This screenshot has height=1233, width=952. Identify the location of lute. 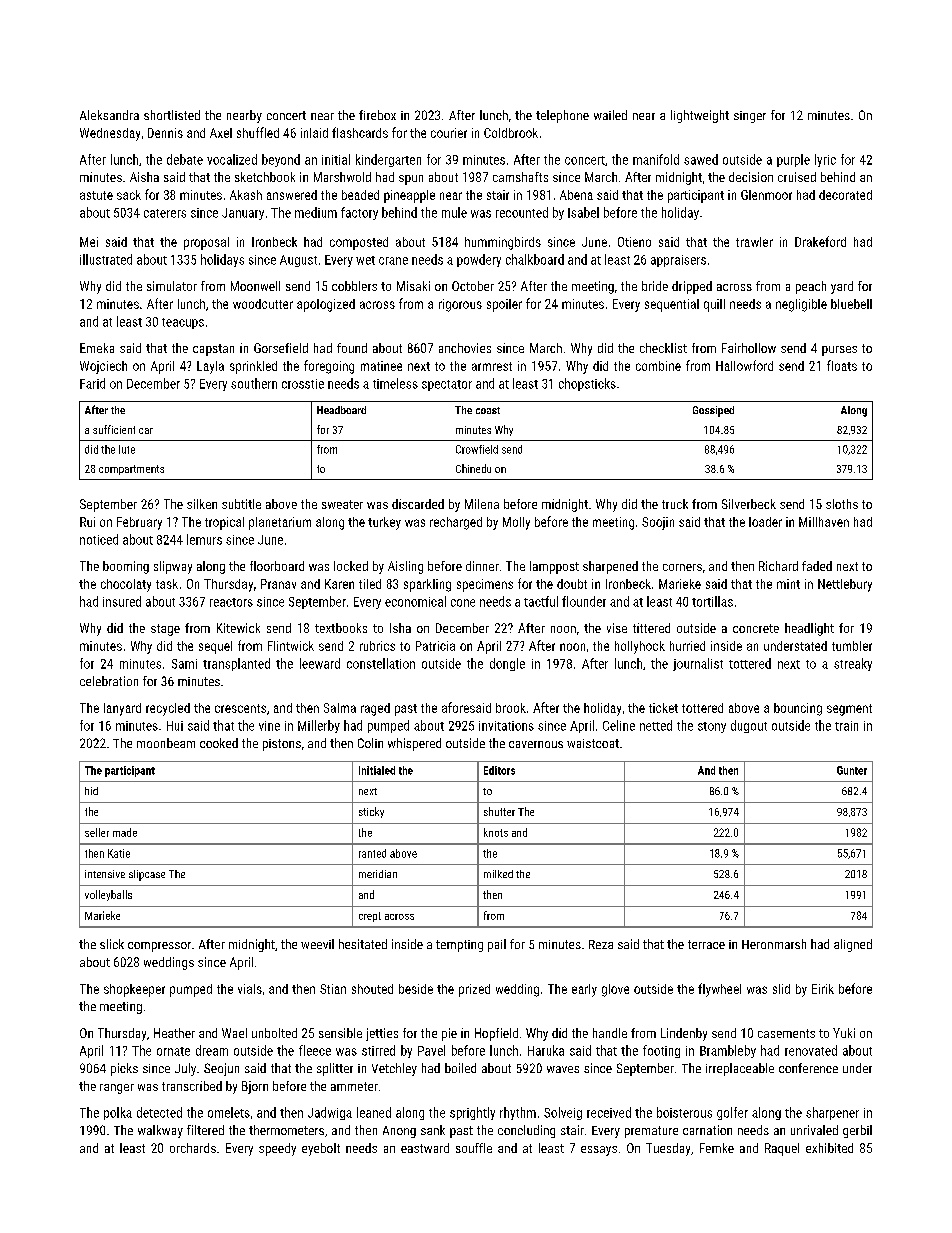
(127, 449).
